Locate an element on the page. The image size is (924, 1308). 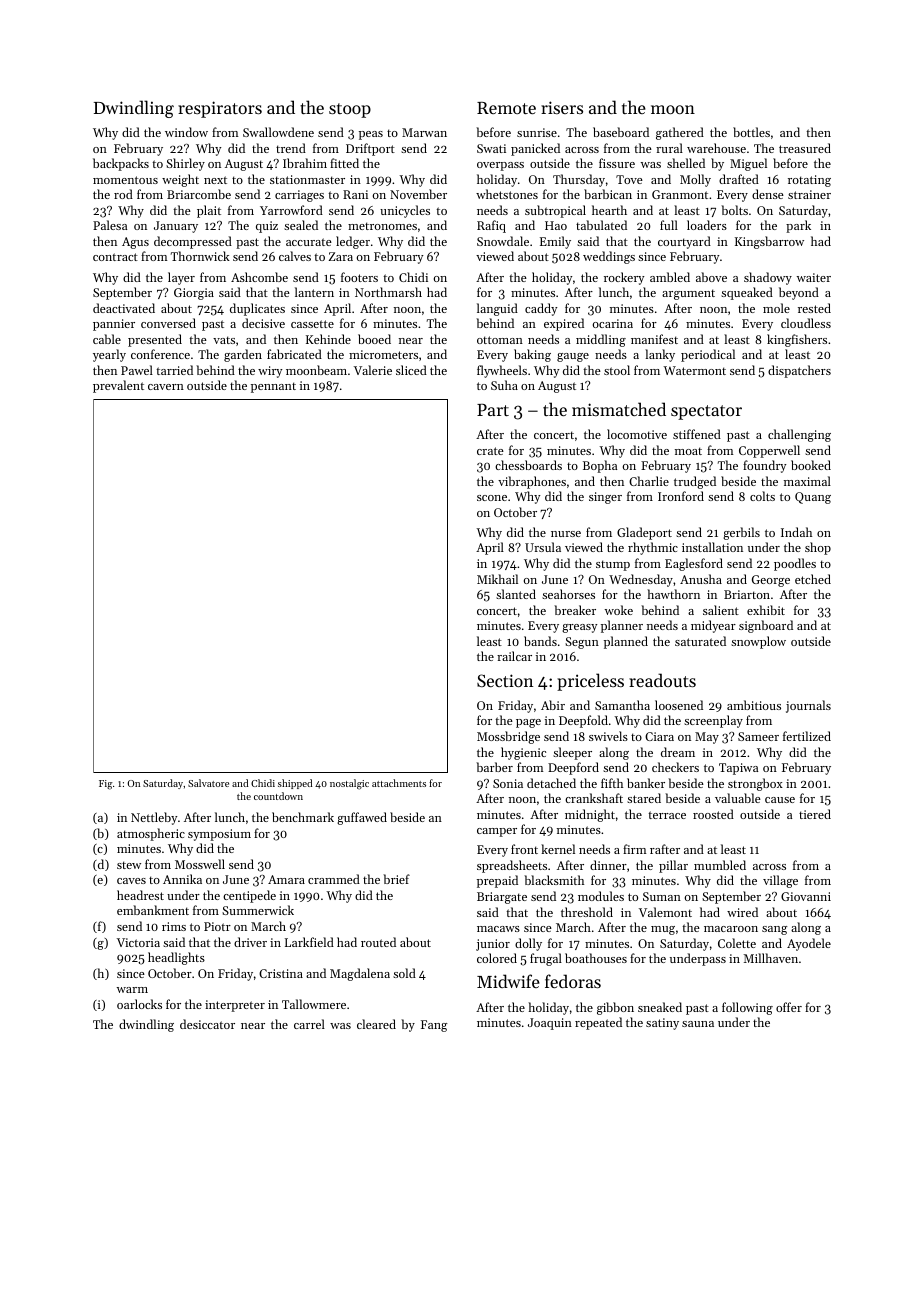
fitted is located at coordinates (344, 163).
